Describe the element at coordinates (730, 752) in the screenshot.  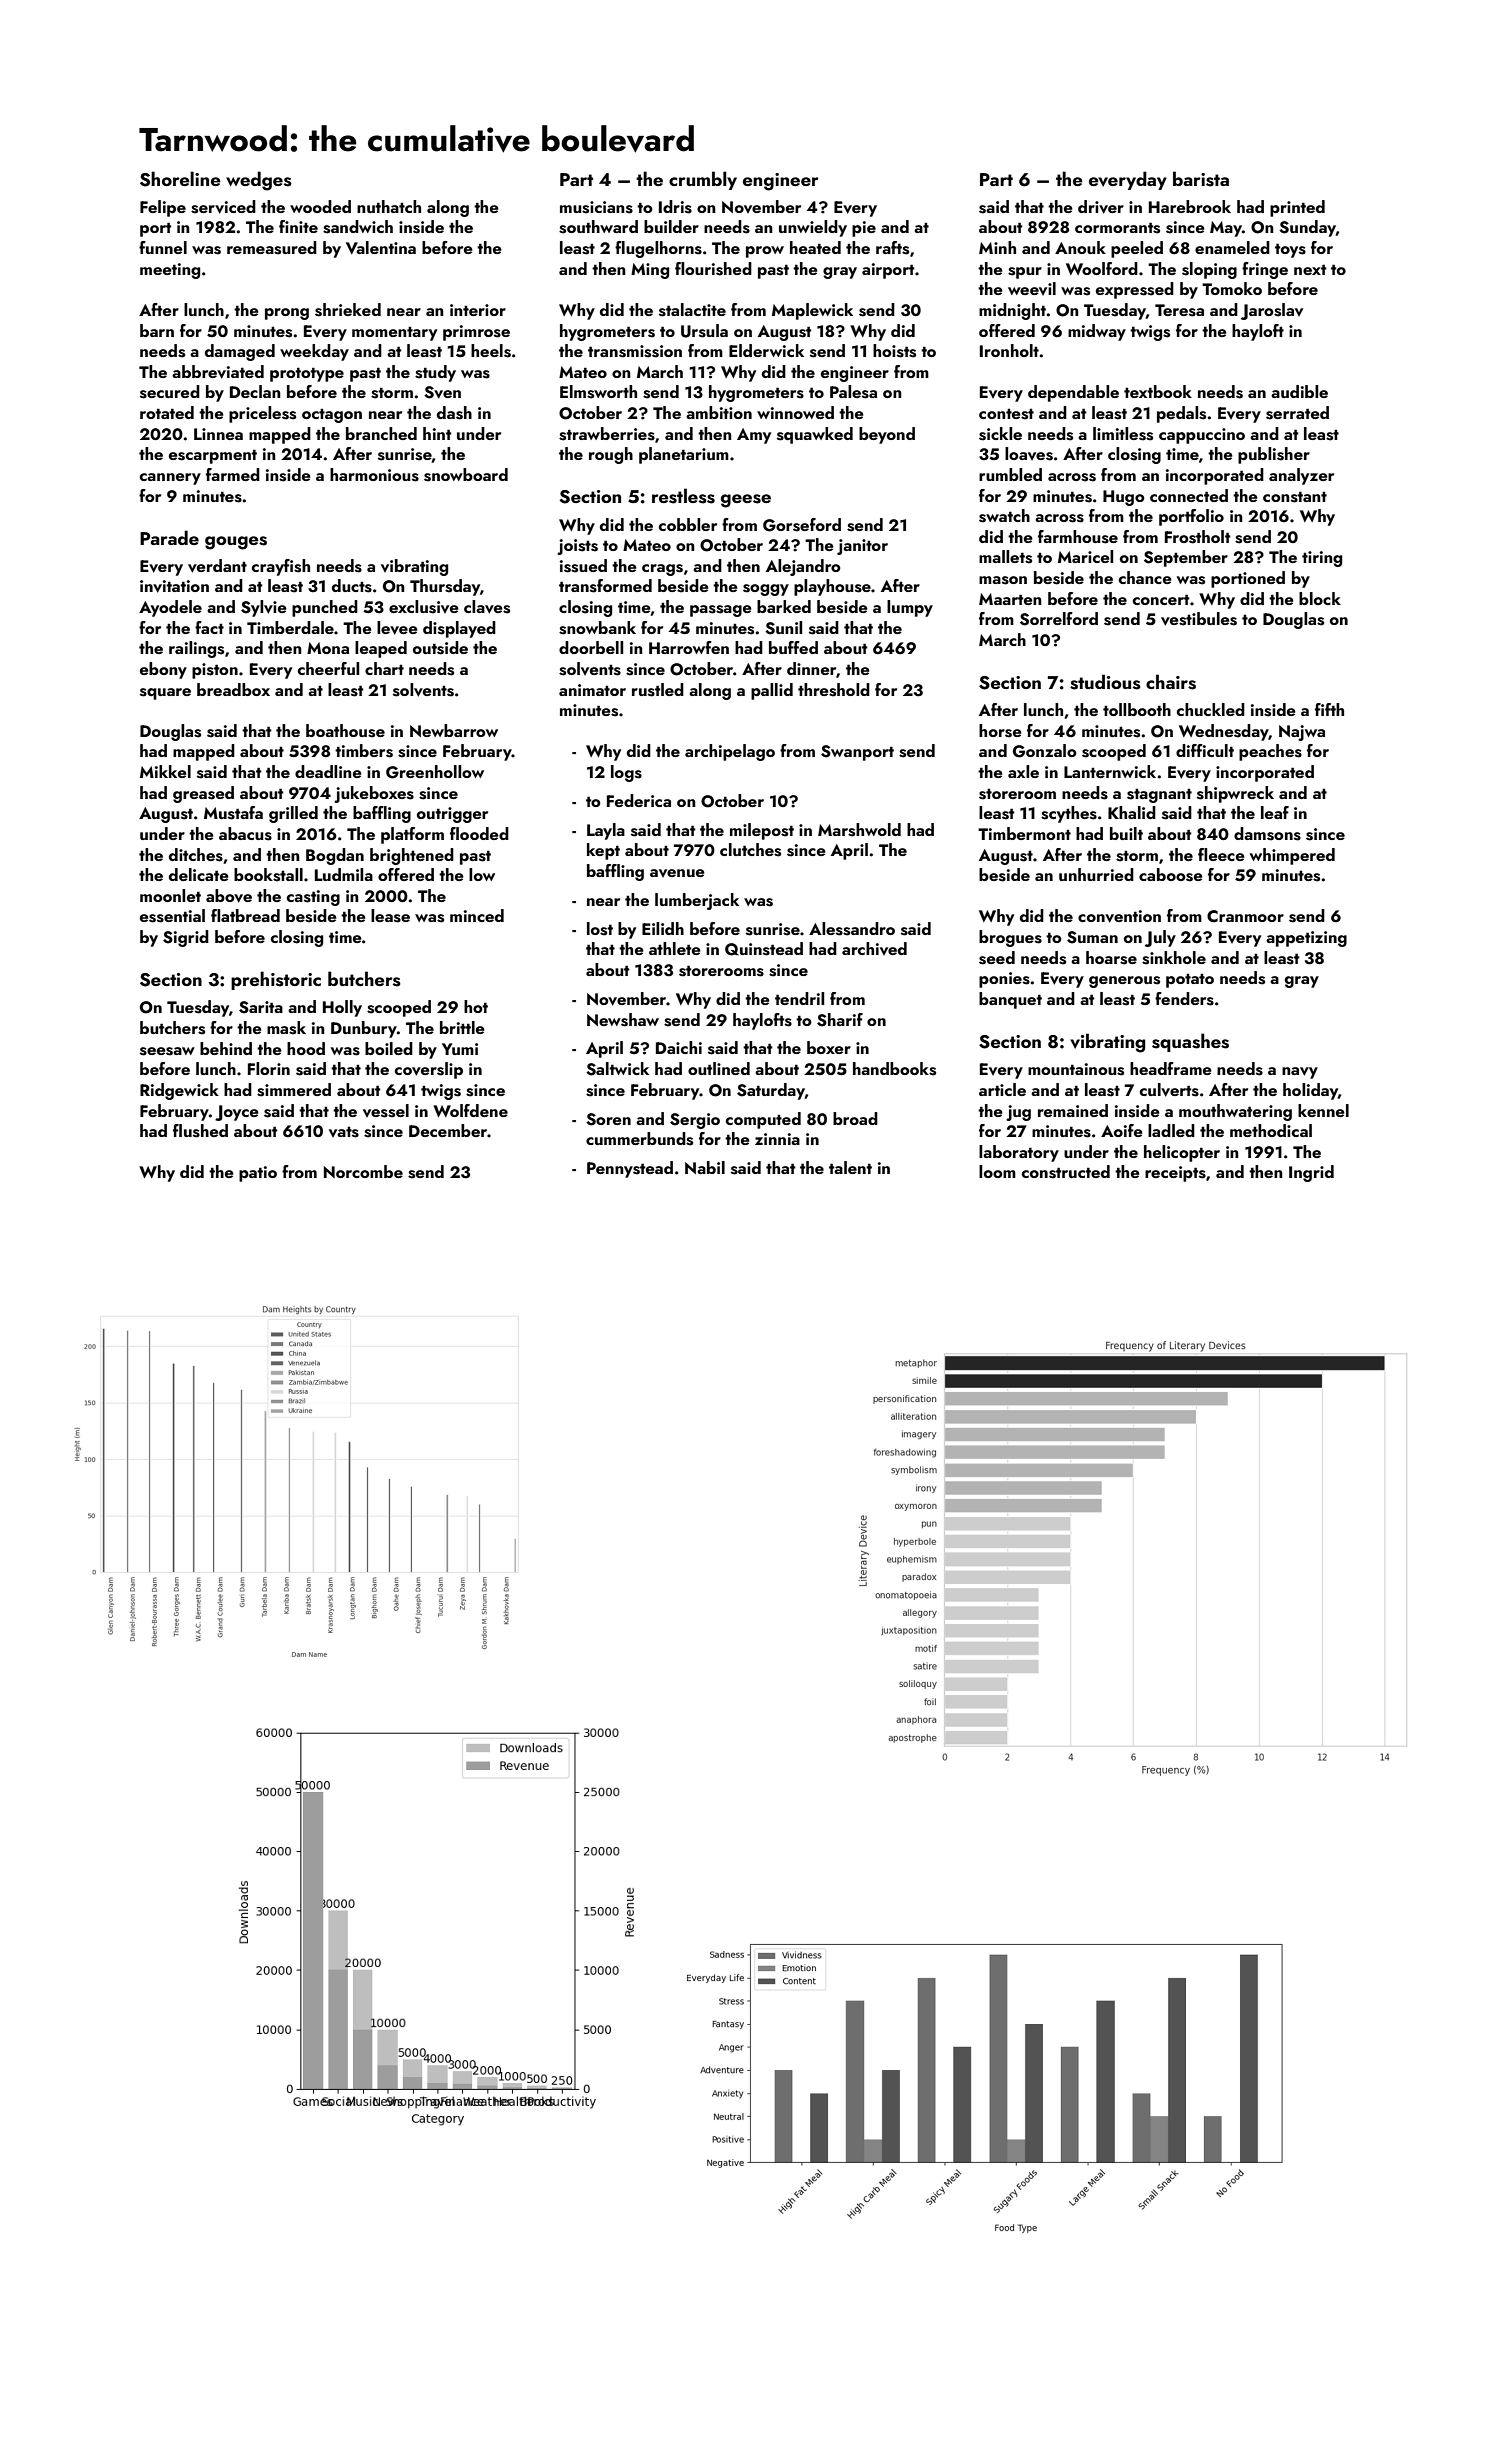
I see `archipelago` at that location.
